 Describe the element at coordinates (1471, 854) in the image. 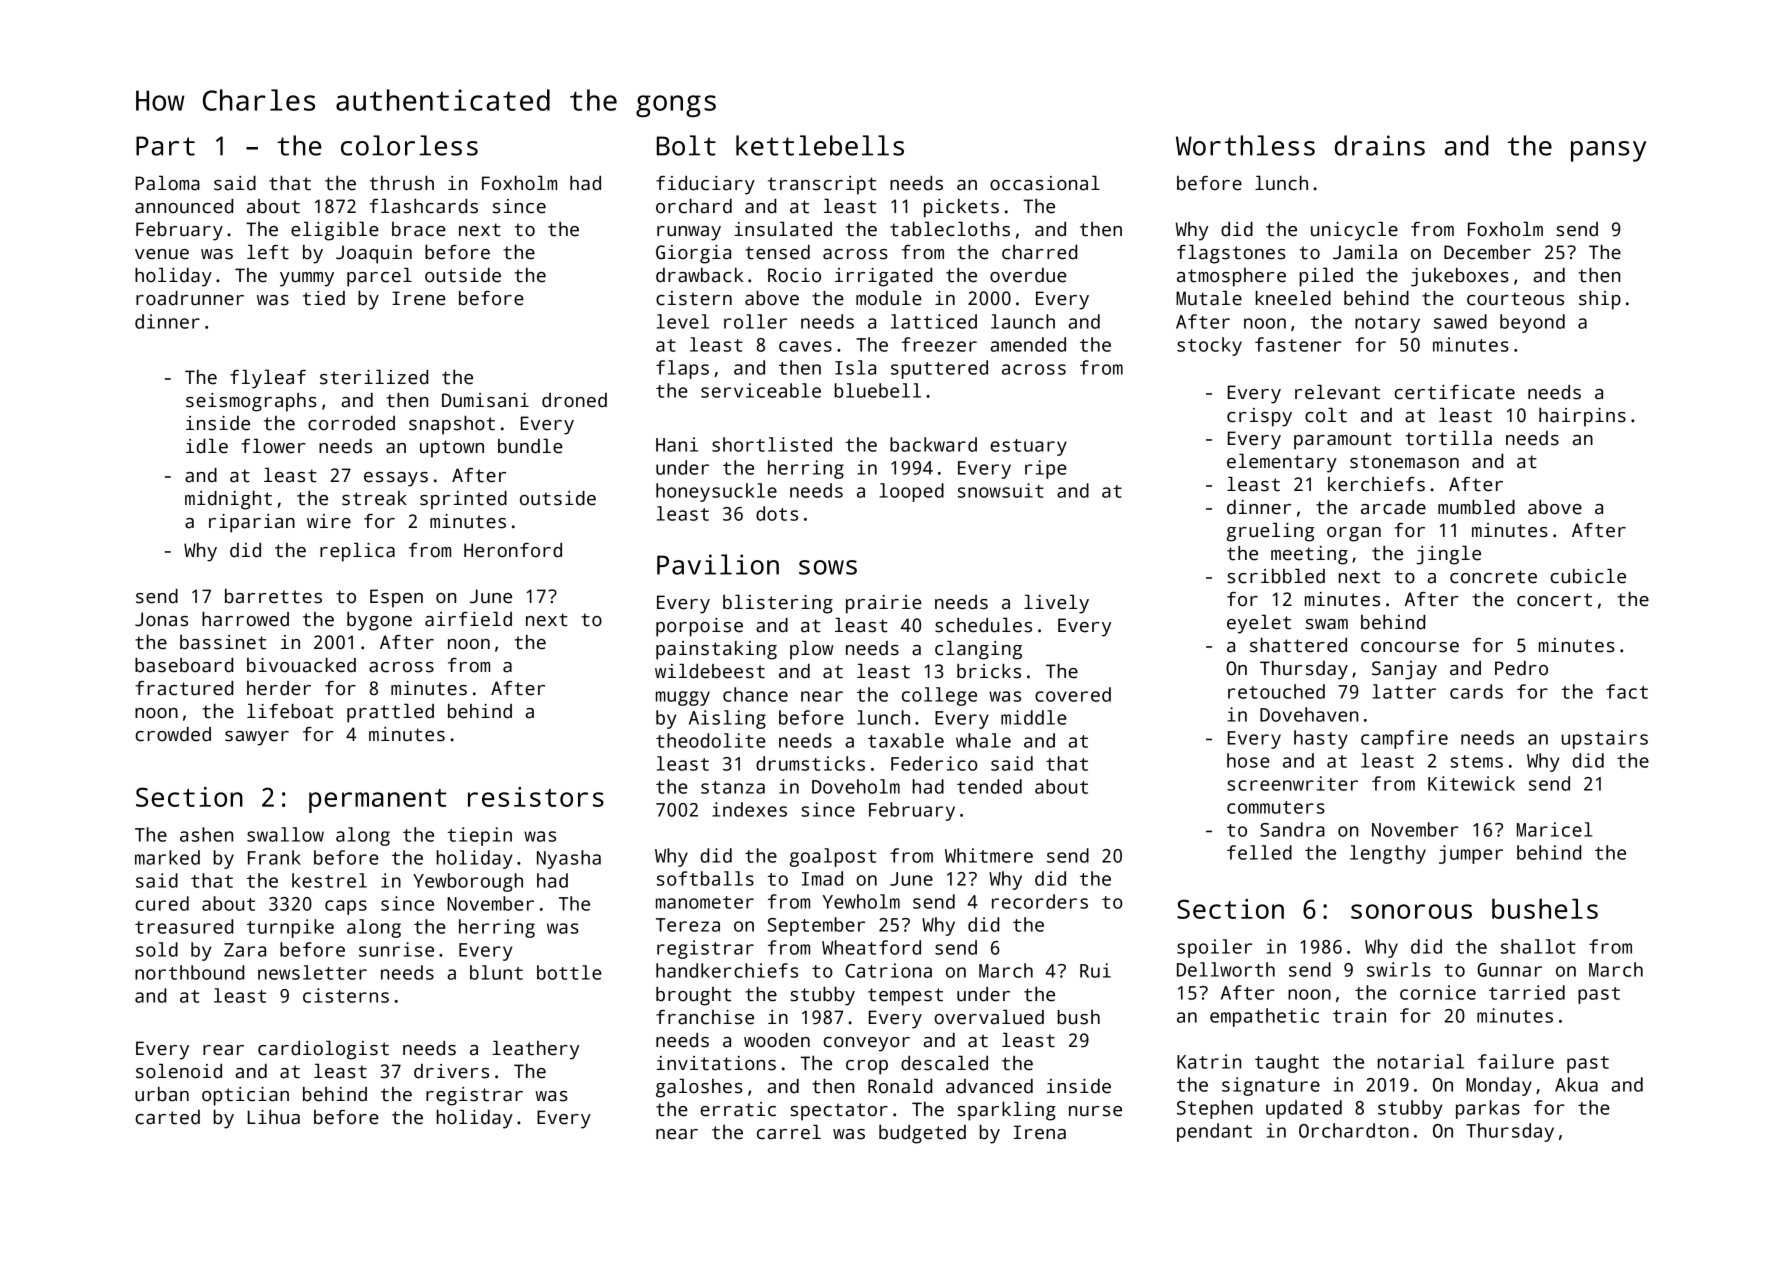

I see `jumper` at that location.
